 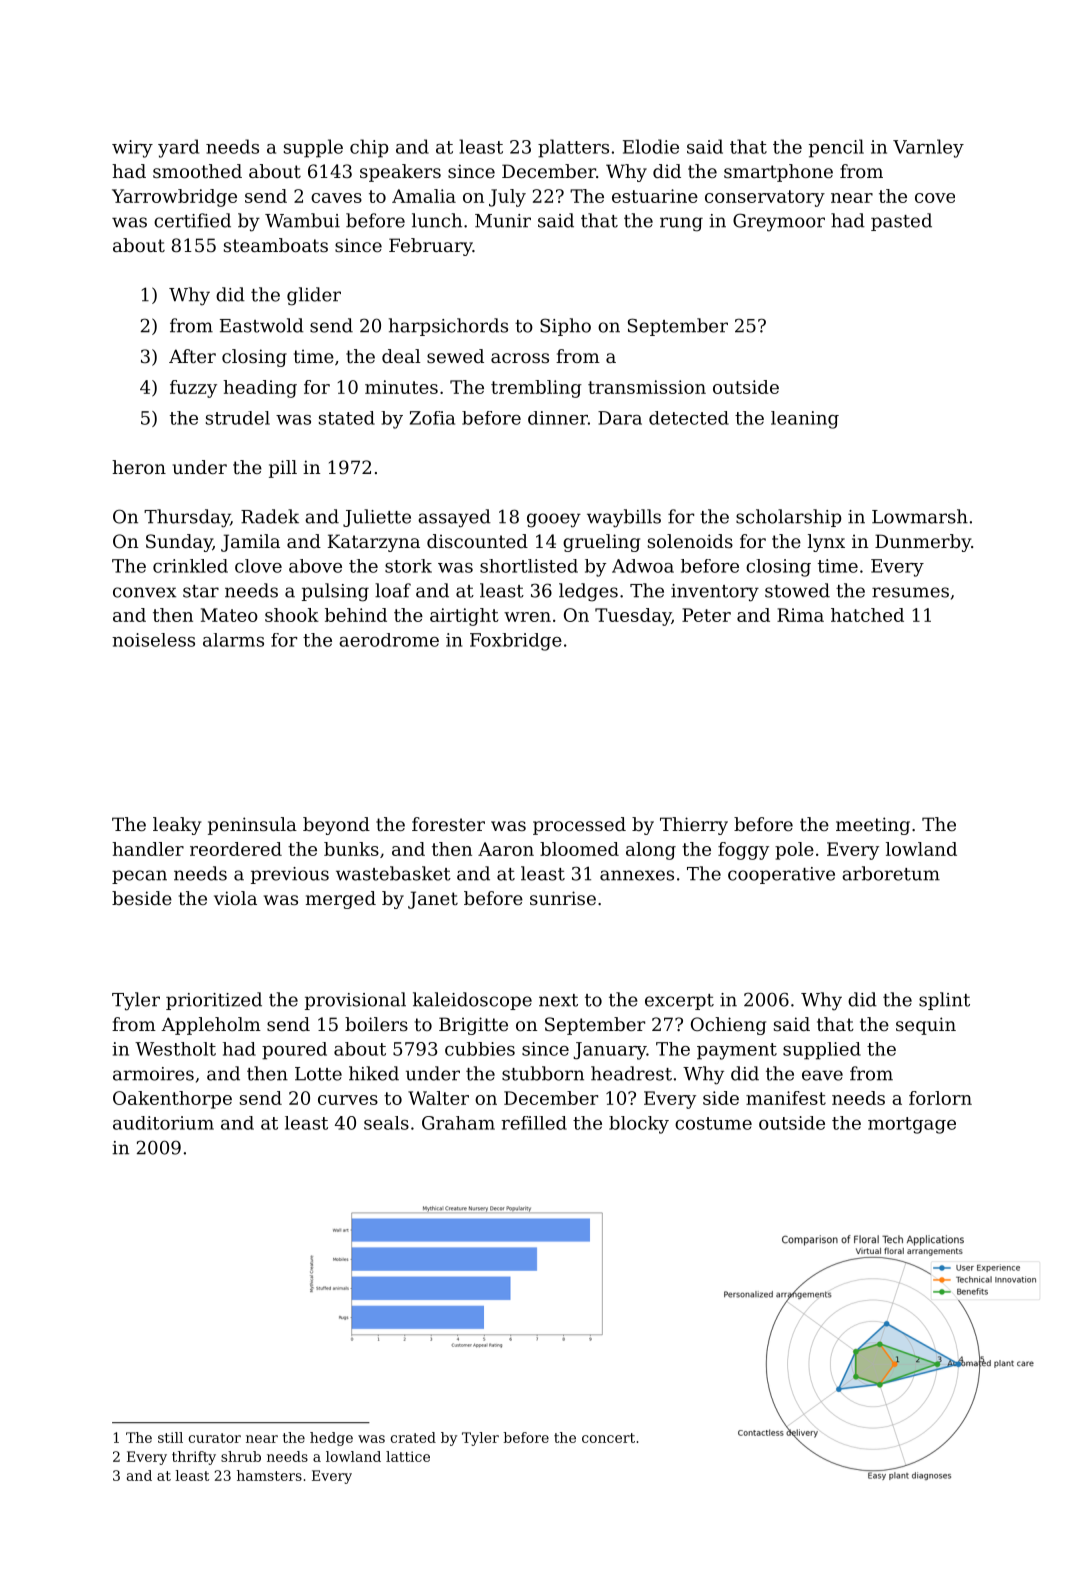 I want to click on Lowmarsh, so click(x=920, y=516).
